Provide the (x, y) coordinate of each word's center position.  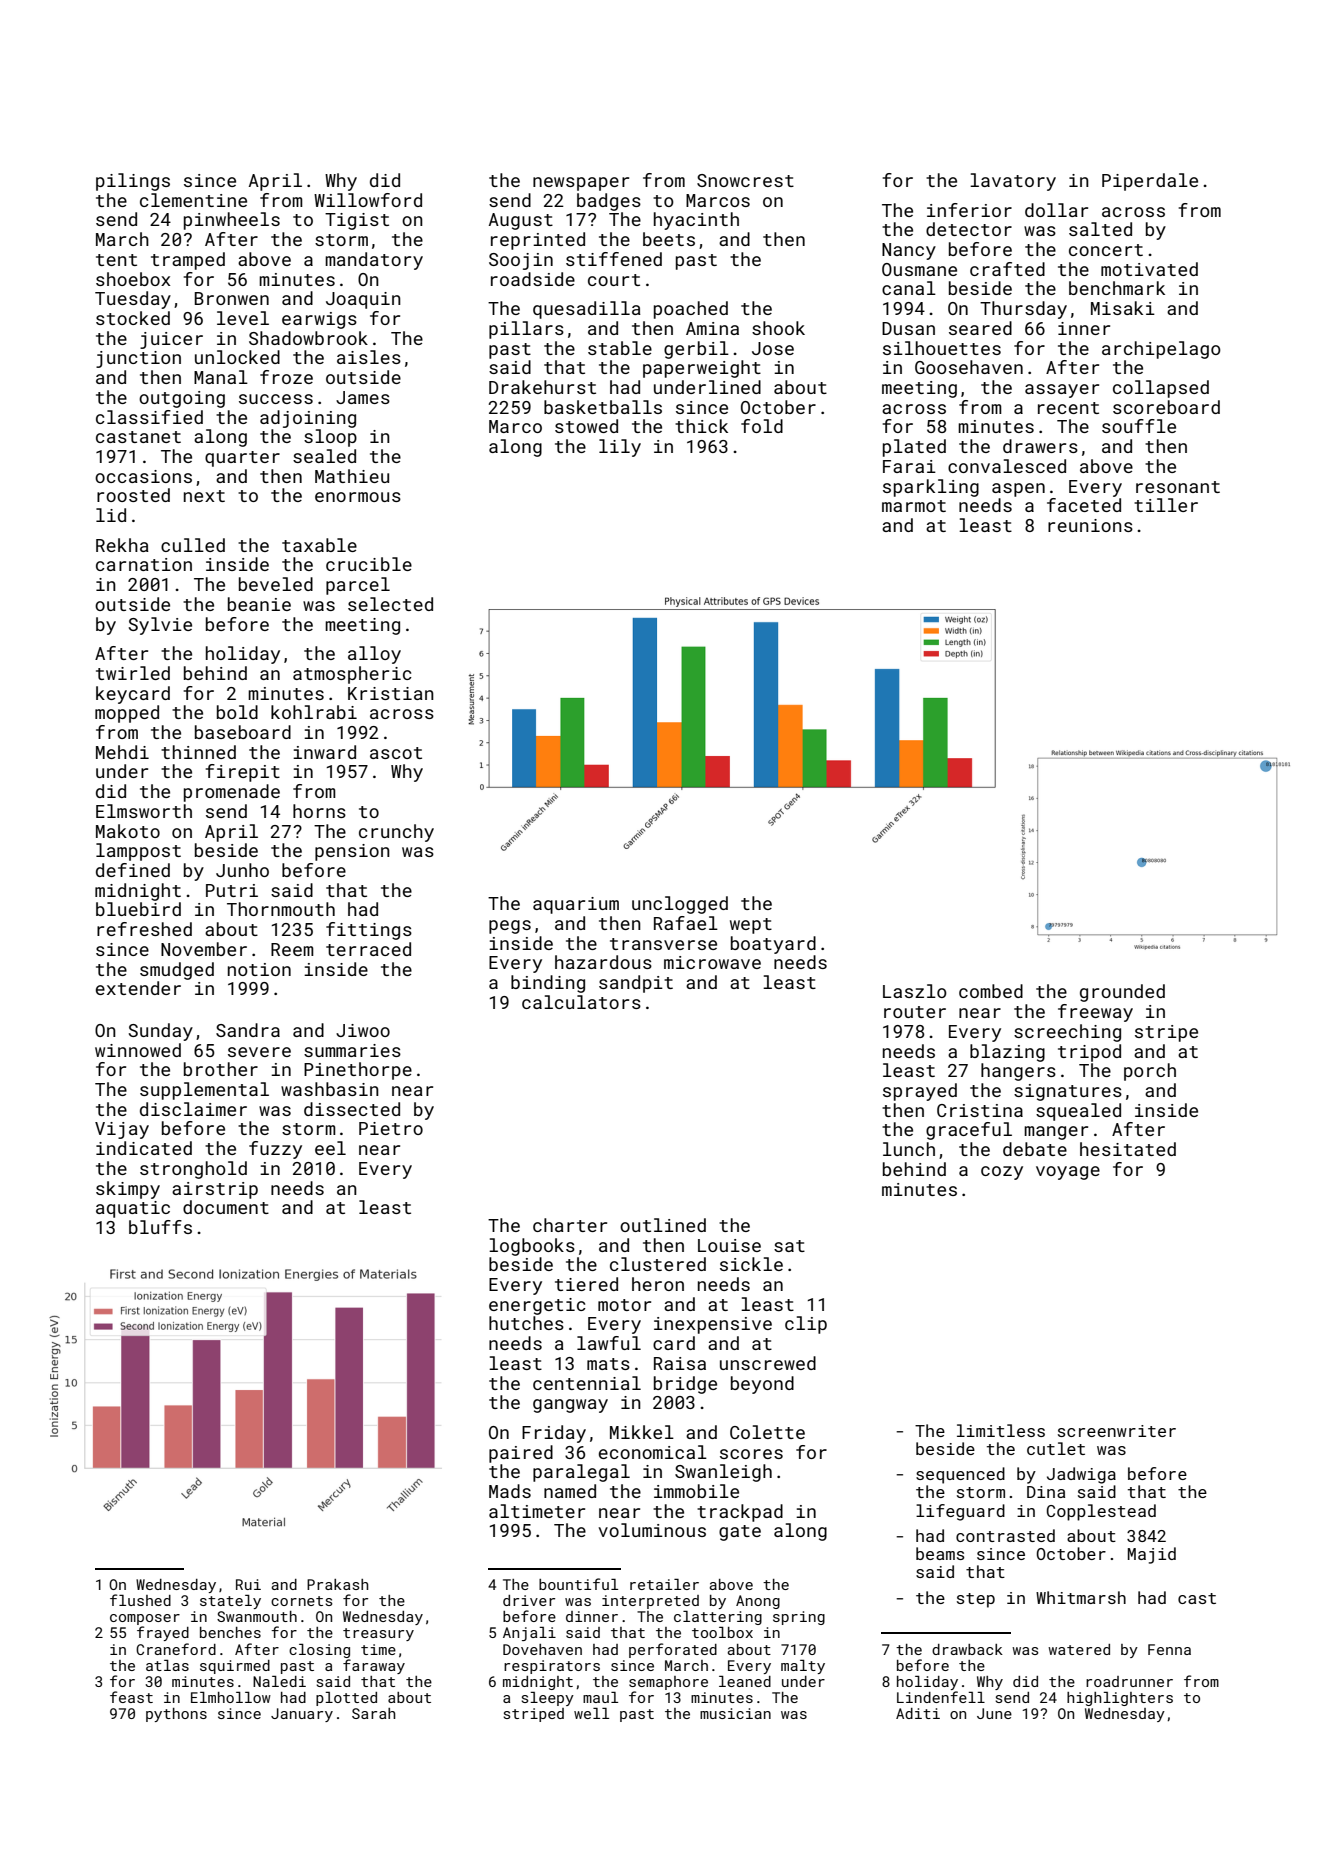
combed (991, 991)
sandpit (636, 984)
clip (806, 1325)
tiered (586, 1284)
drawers (1040, 446)
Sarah (373, 1713)
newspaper (581, 184)
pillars (526, 330)
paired (521, 1454)
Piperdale (1150, 182)
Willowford (368, 200)
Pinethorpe (358, 1071)
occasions (143, 476)
